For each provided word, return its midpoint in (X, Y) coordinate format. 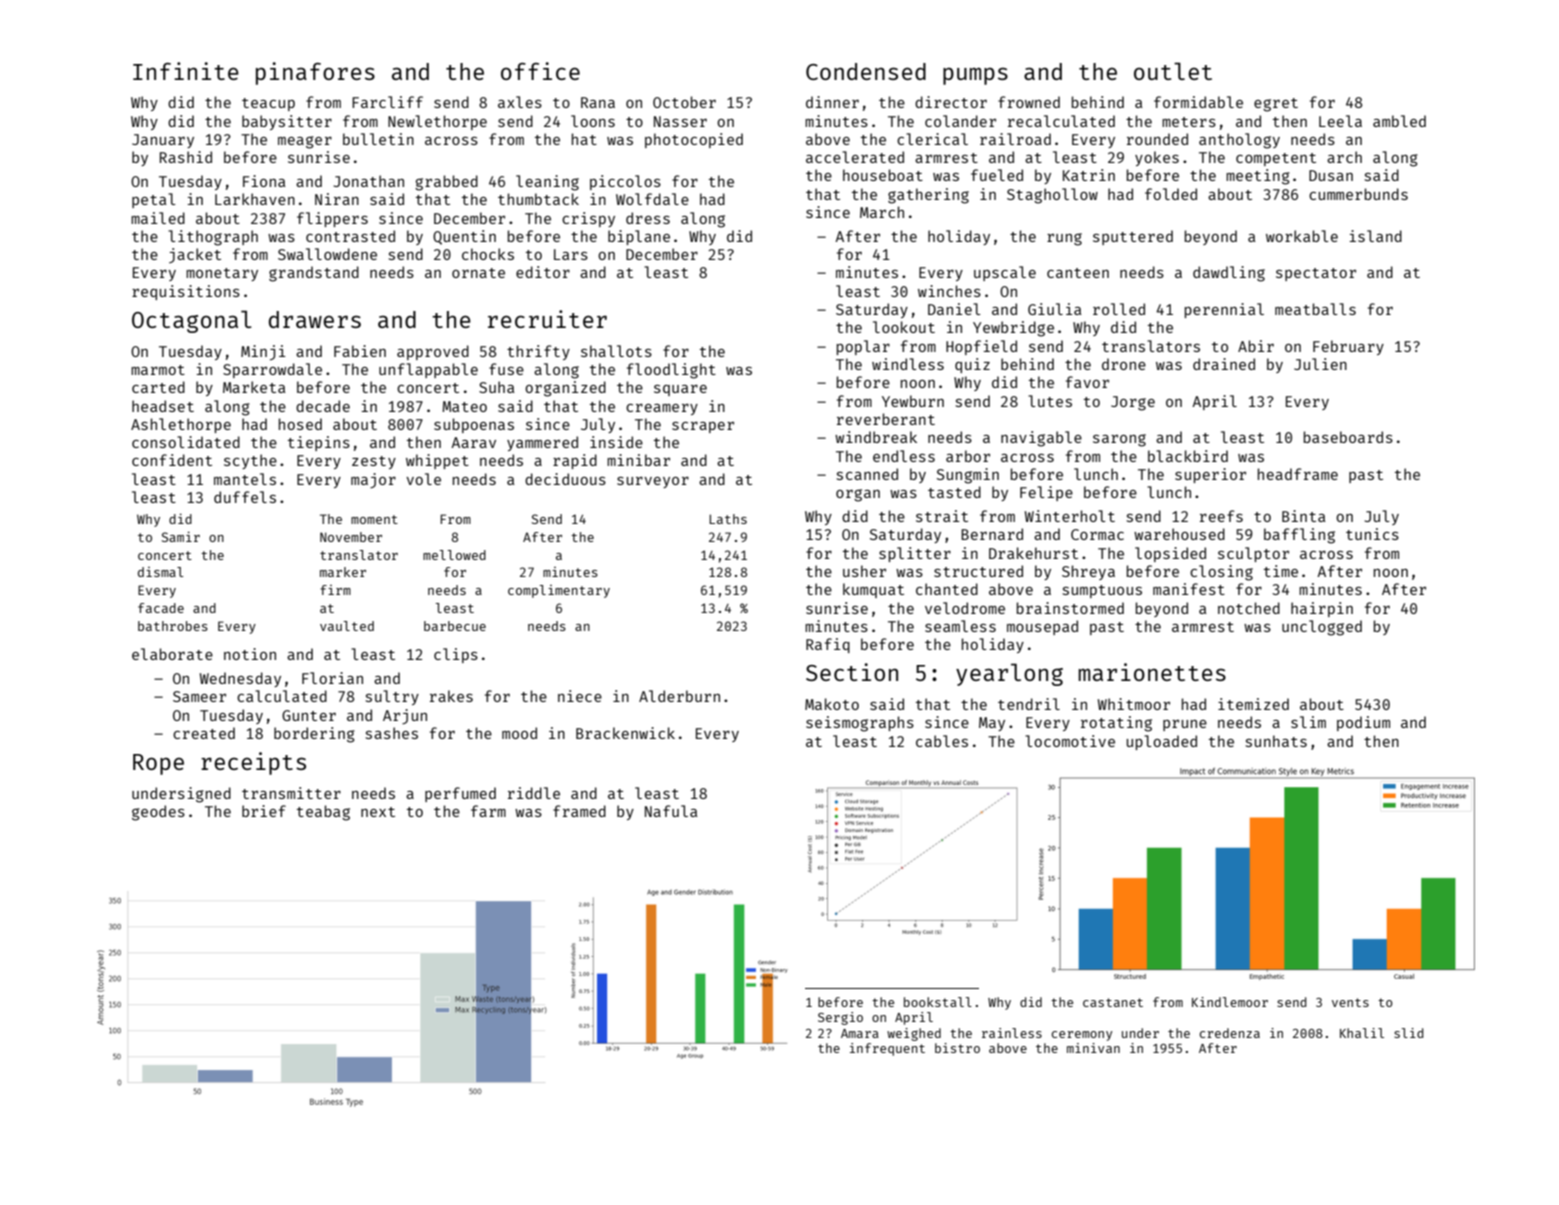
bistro (957, 1048)
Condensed (866, 71)
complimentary (559, 591)
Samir (181, 536)
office (540, 71)
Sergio (840, 1018)
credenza (1230, 1033)
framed (579, 811)
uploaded (1162, 742)
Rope (158, 764)
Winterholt (1070, 516)
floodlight (671, 371)
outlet (1173, 71)
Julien (1320, 364)
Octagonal (192, 321)
